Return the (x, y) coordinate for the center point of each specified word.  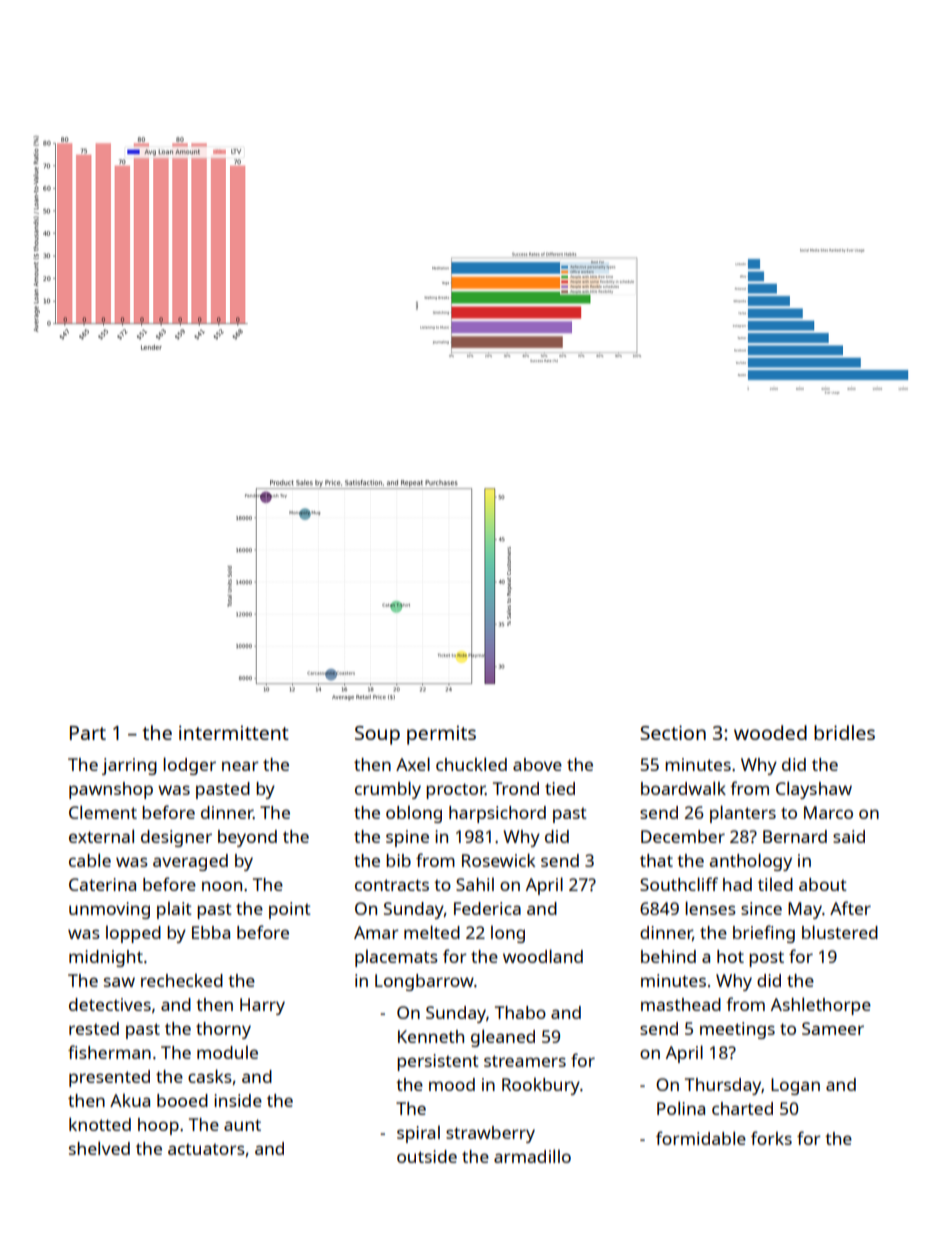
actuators (206, 1149)
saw (119, 982)
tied (560, 788)
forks (771, 1138)
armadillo (532, 1156)
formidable (701, 1138)
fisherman (109, 1052)
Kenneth (431, 1036)
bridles (844, 732)
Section (673, 732)
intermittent (234, 732)
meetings (737, 1030)
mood (452, 1084)
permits (441, 735)
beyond (247, 838)
